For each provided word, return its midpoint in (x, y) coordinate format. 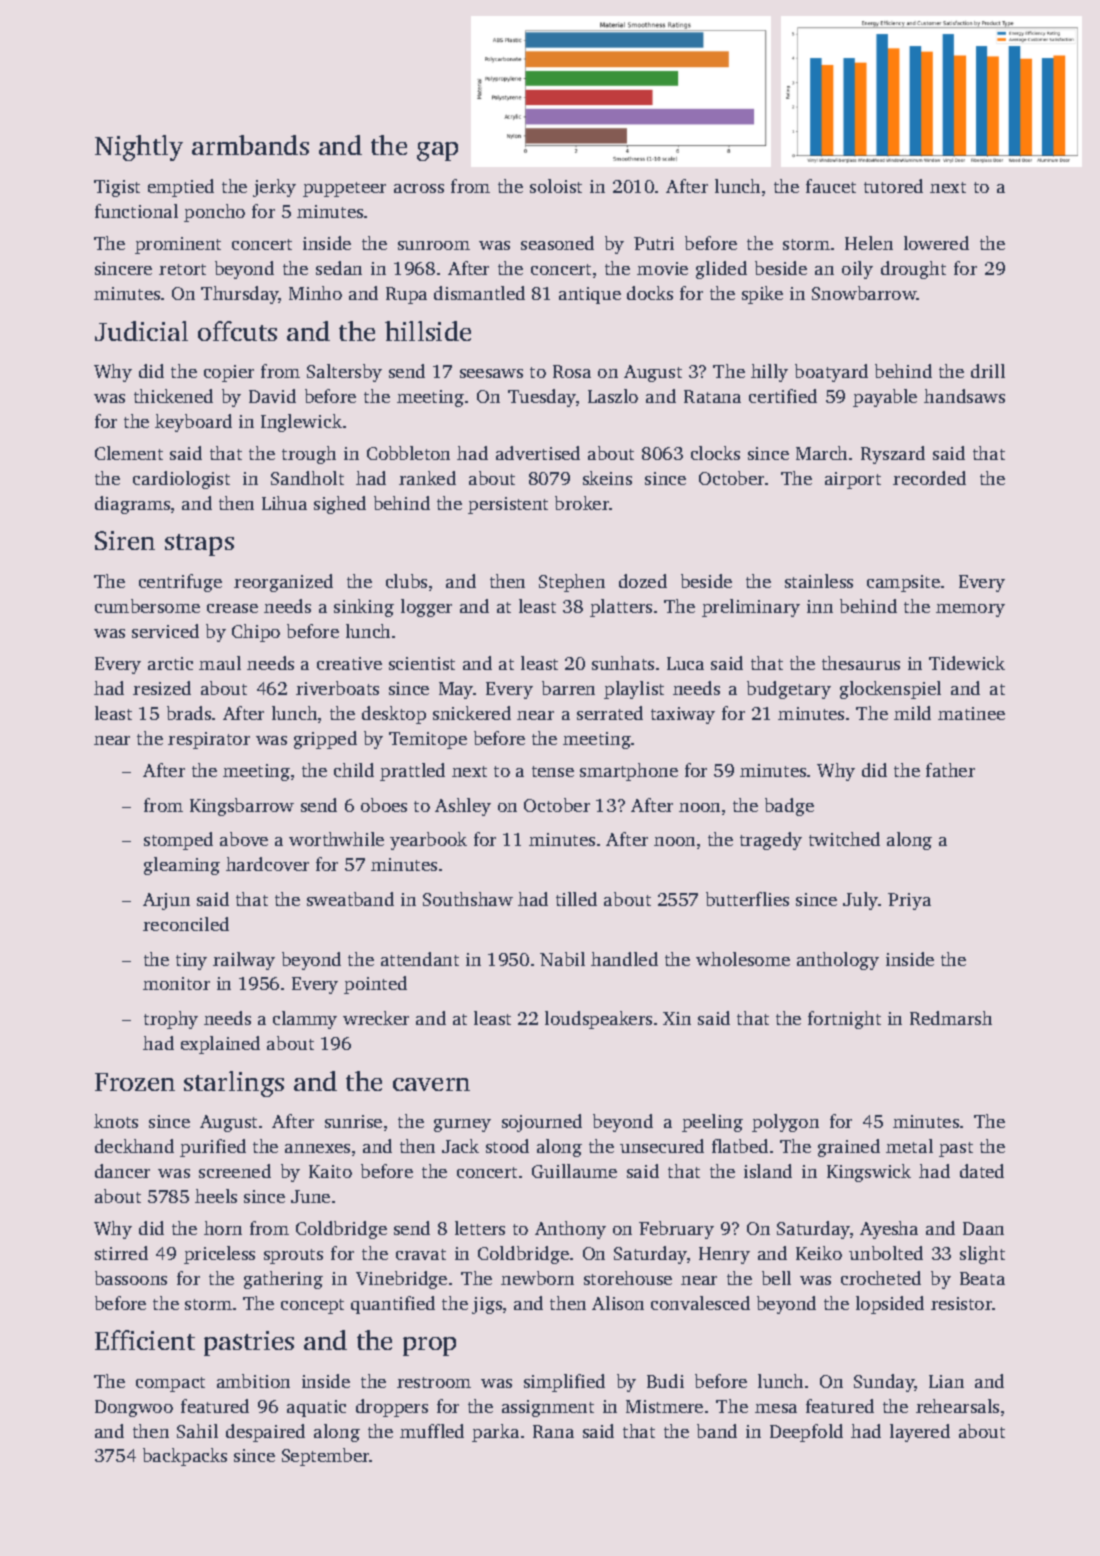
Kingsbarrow (242, 807)
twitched (844, 839)
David (272, 396)
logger (426, 608)
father (950, 770)
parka (495, 1433)
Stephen (572, 583)
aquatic (316, 1408)
